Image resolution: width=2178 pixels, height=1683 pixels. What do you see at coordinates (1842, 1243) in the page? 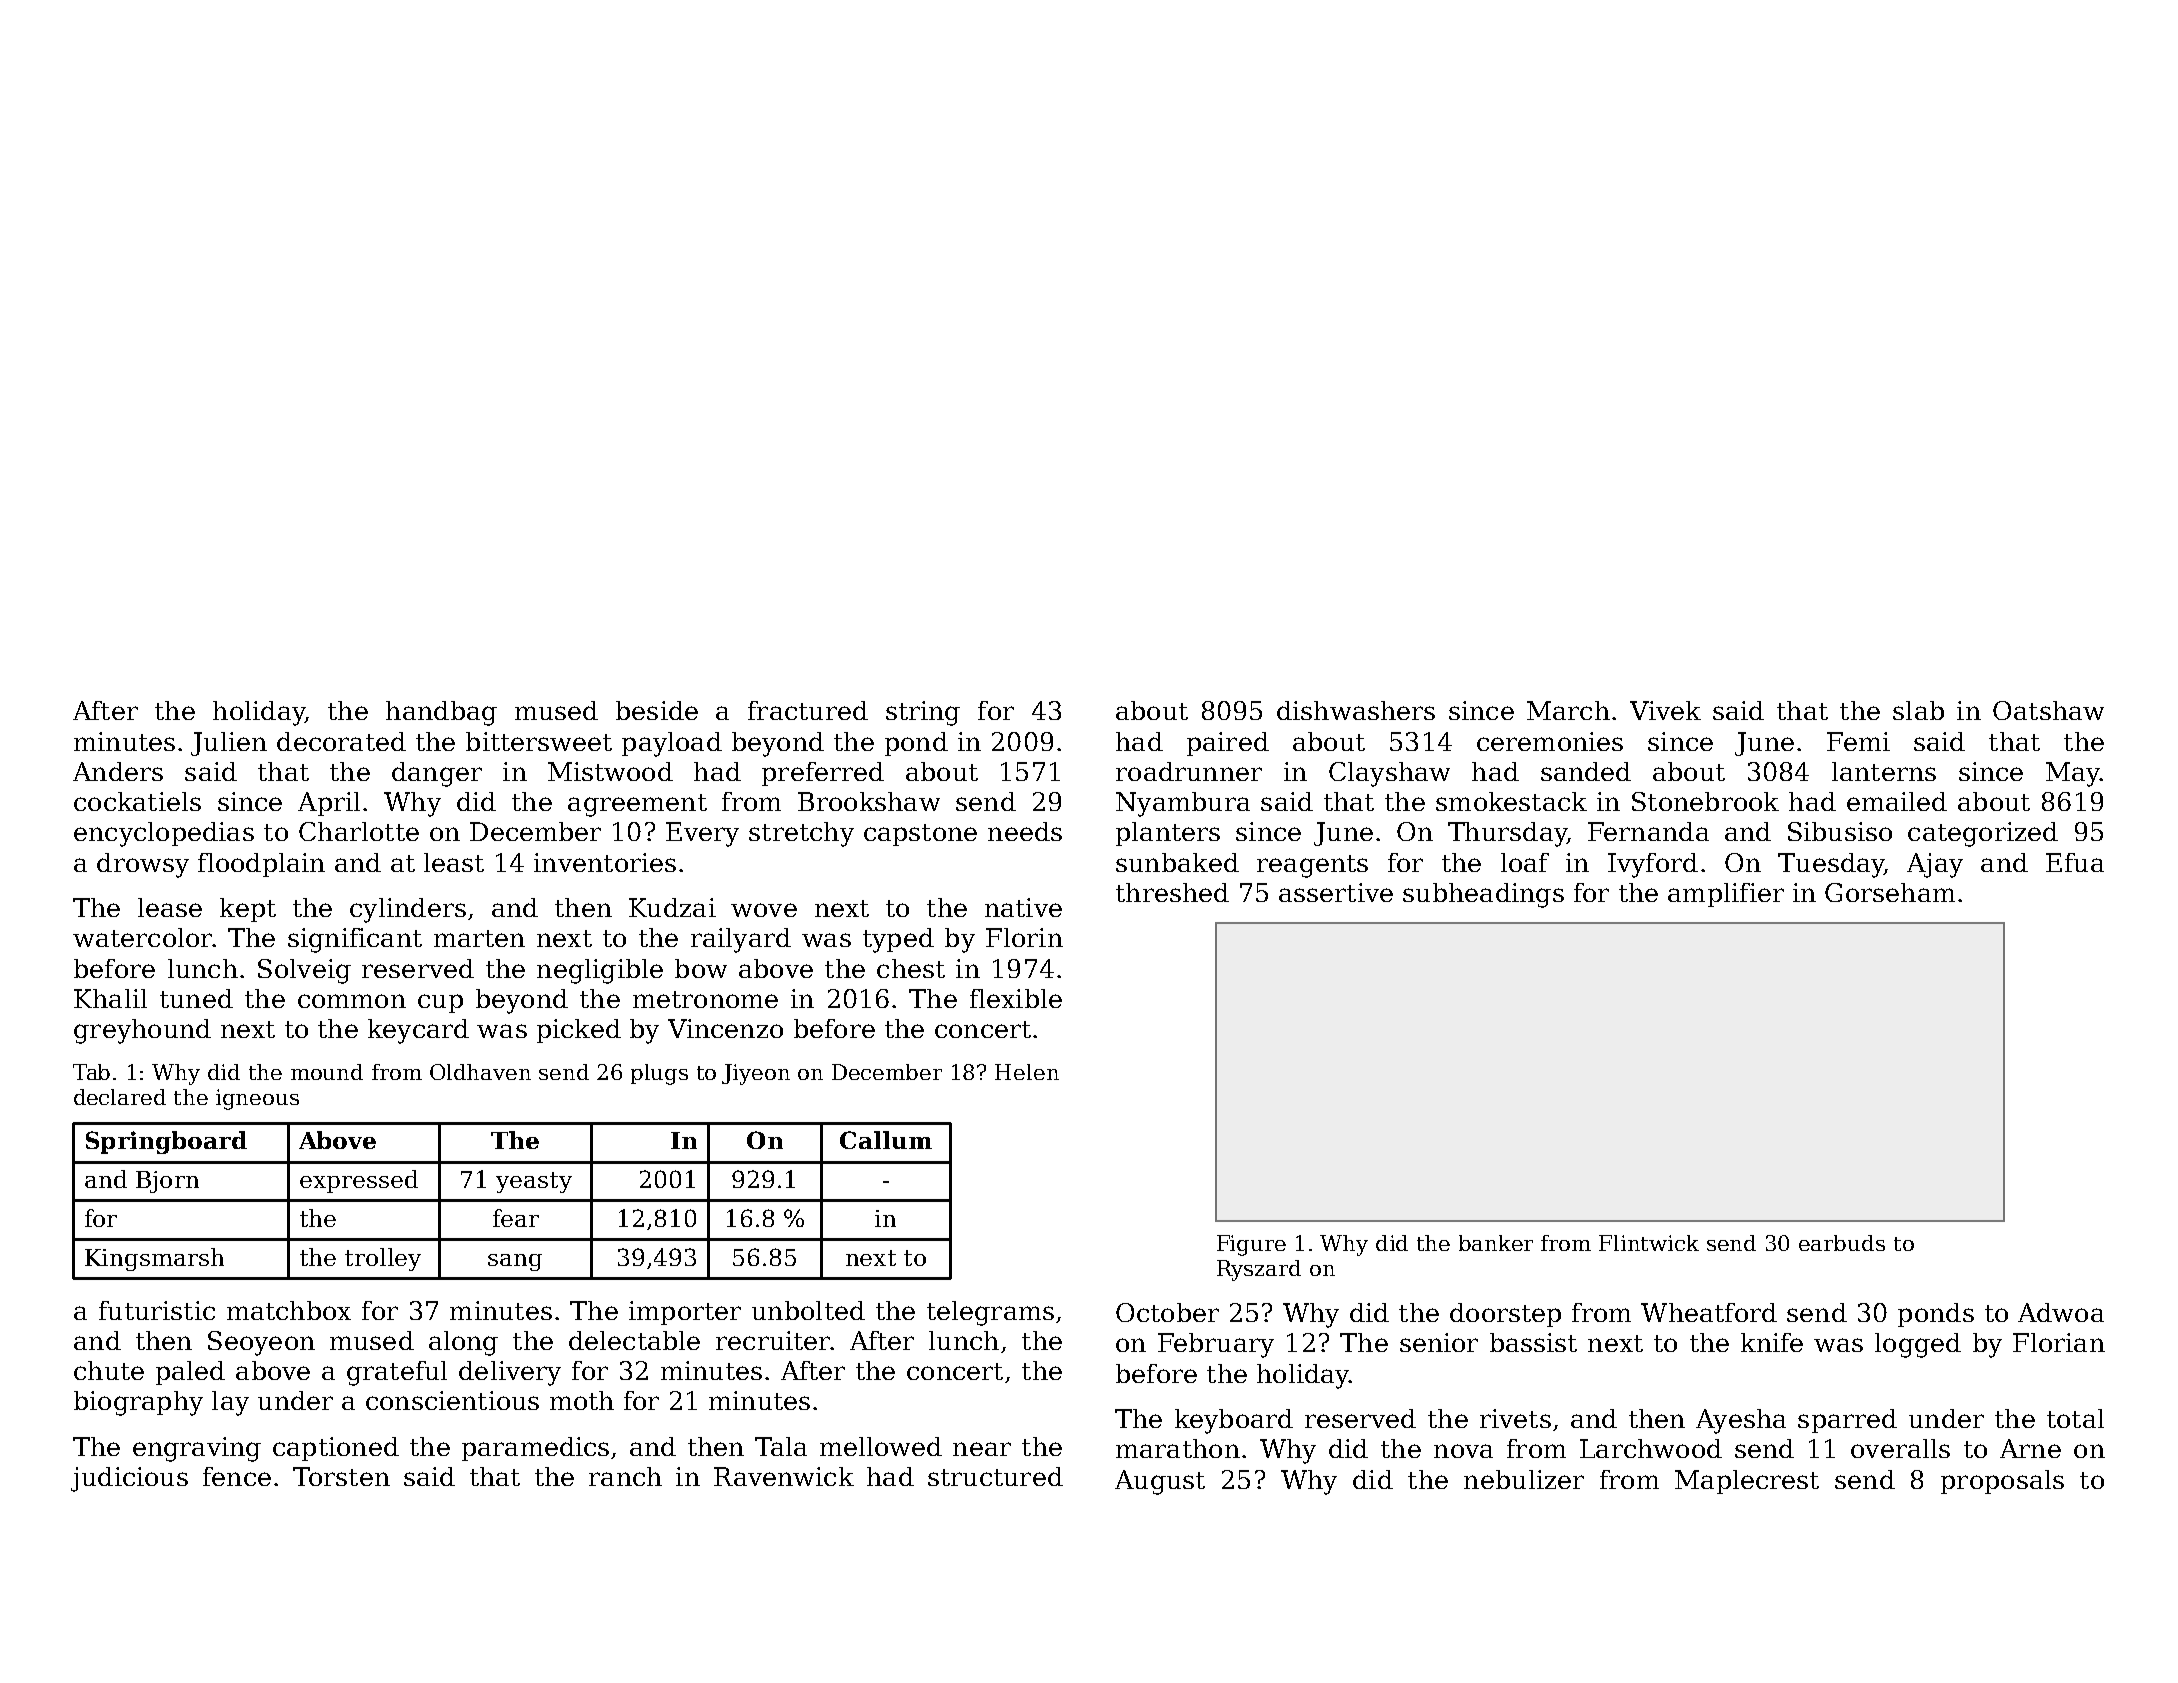
I see `earbuds` at bounding box center [1842, 1243].
